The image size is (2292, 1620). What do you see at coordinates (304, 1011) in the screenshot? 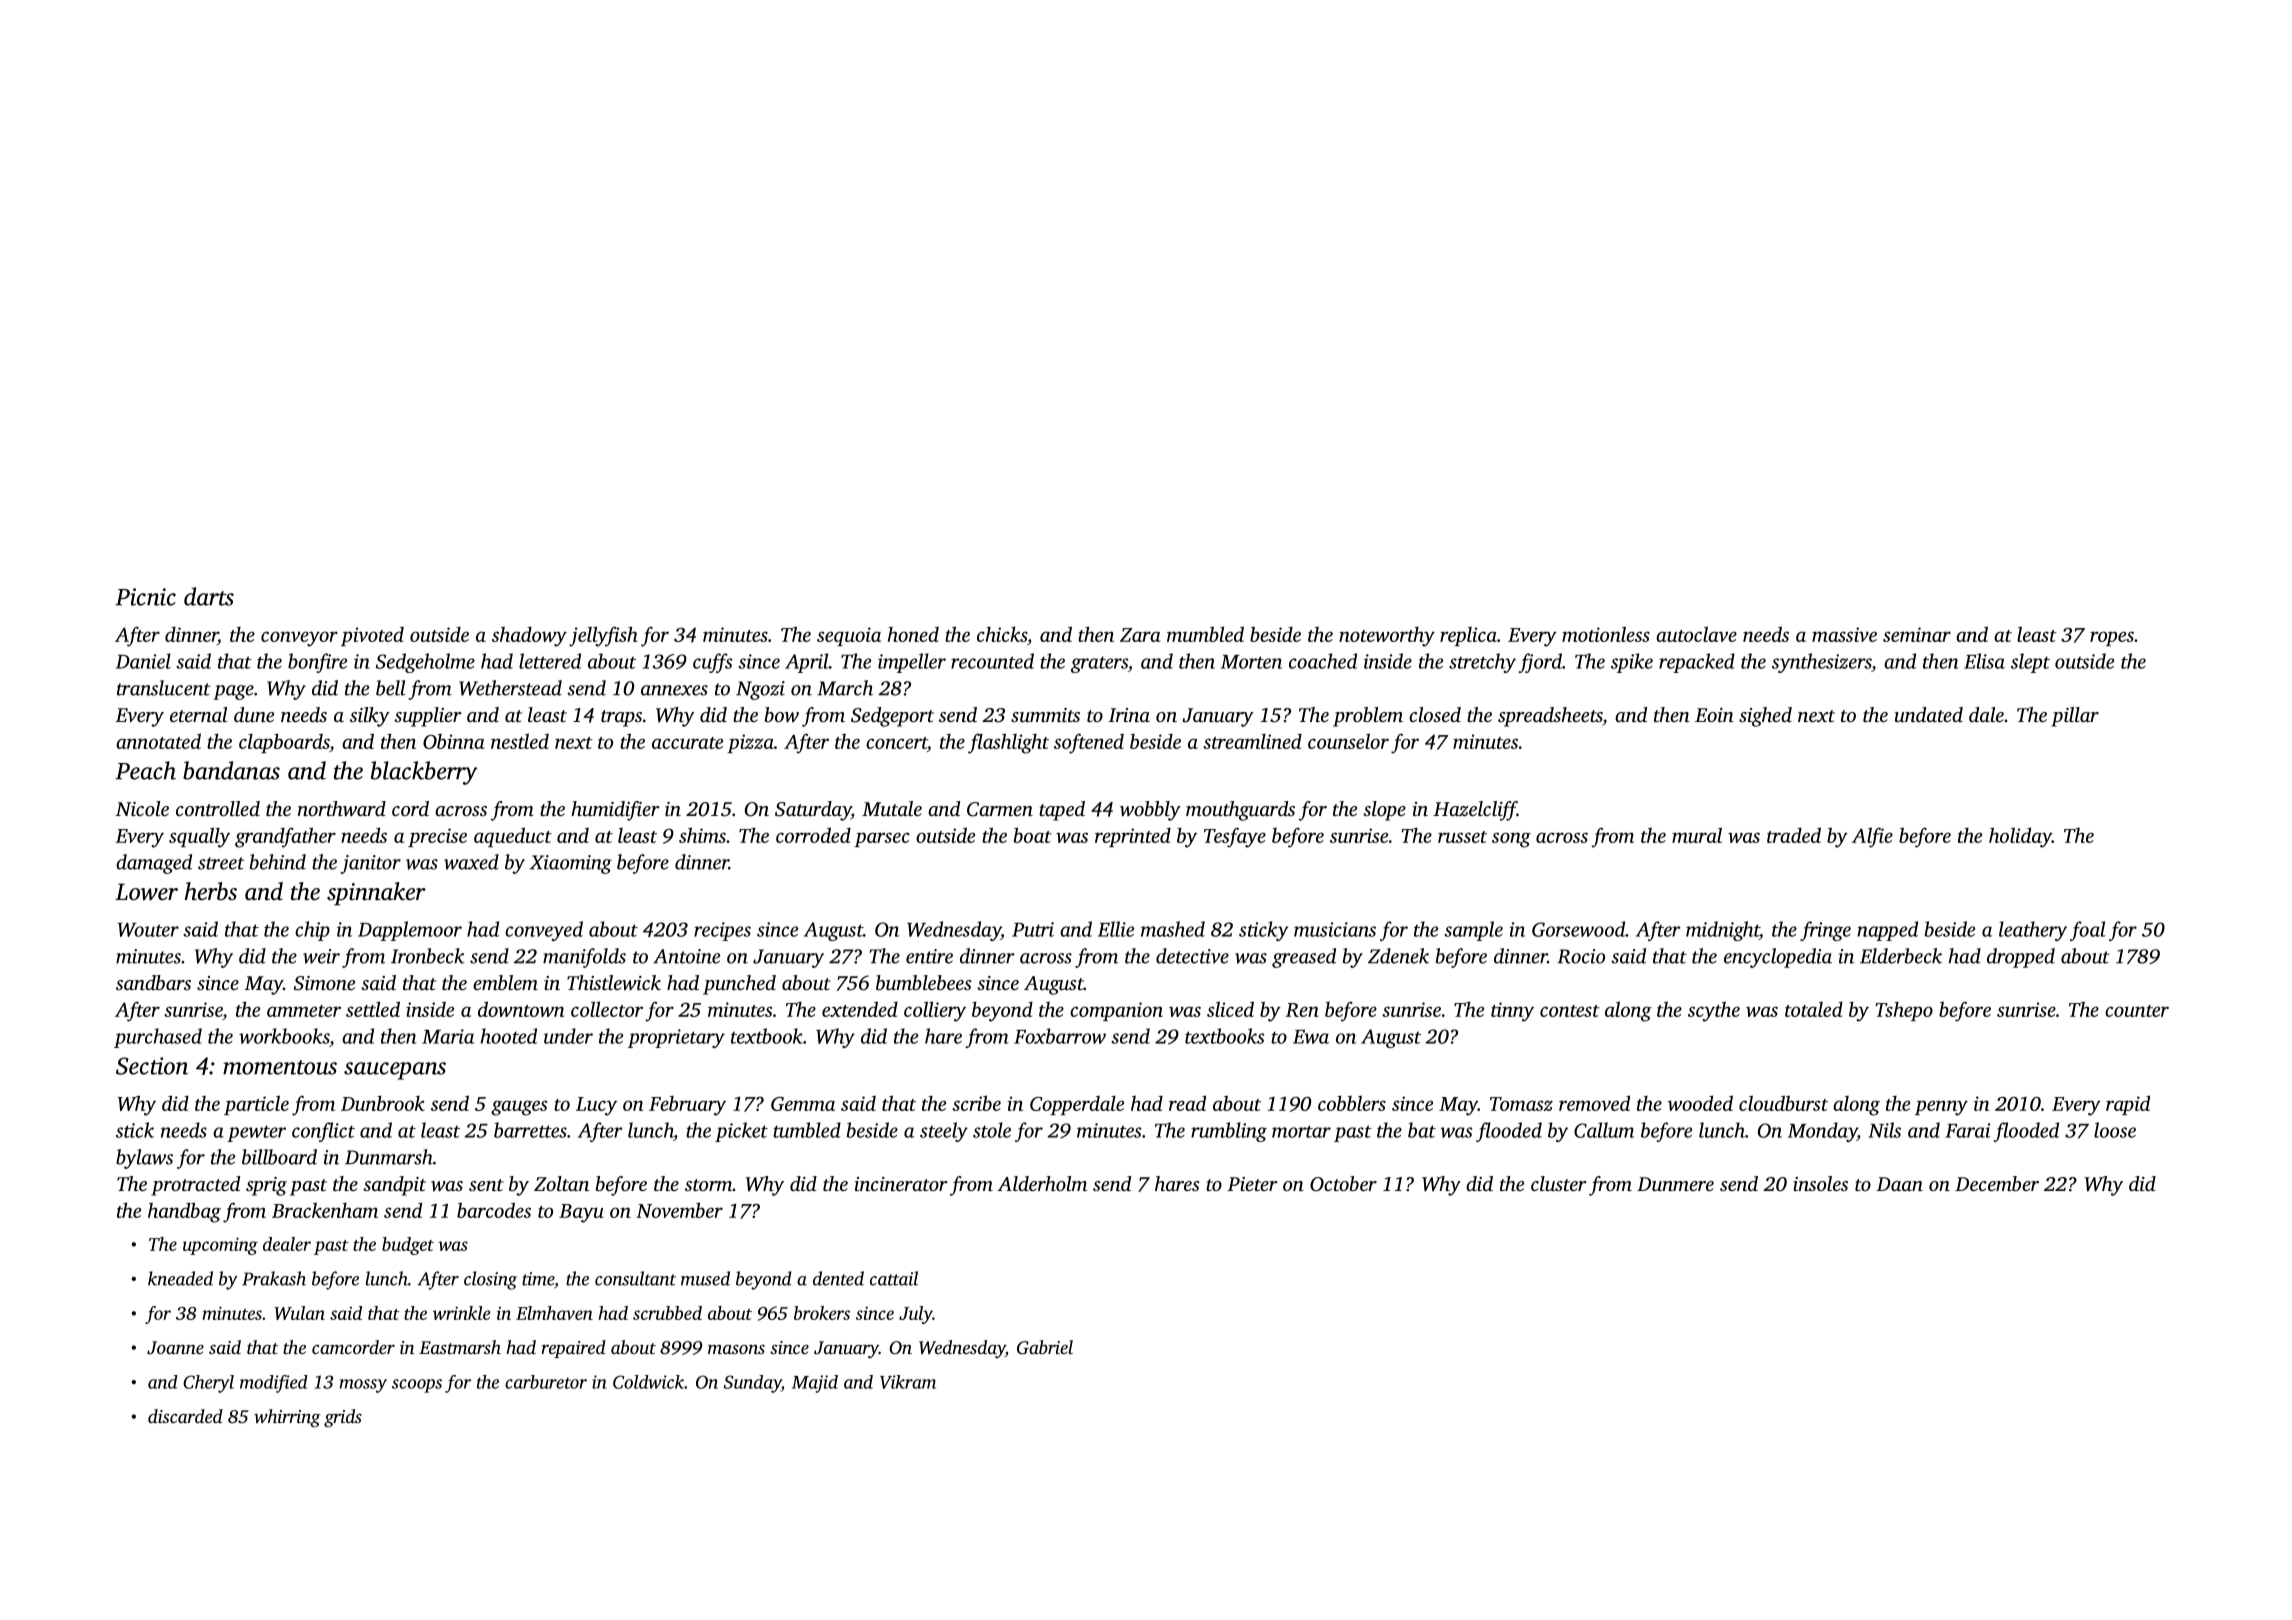
I see `ammeter` at bounding box center [304, 1011].
